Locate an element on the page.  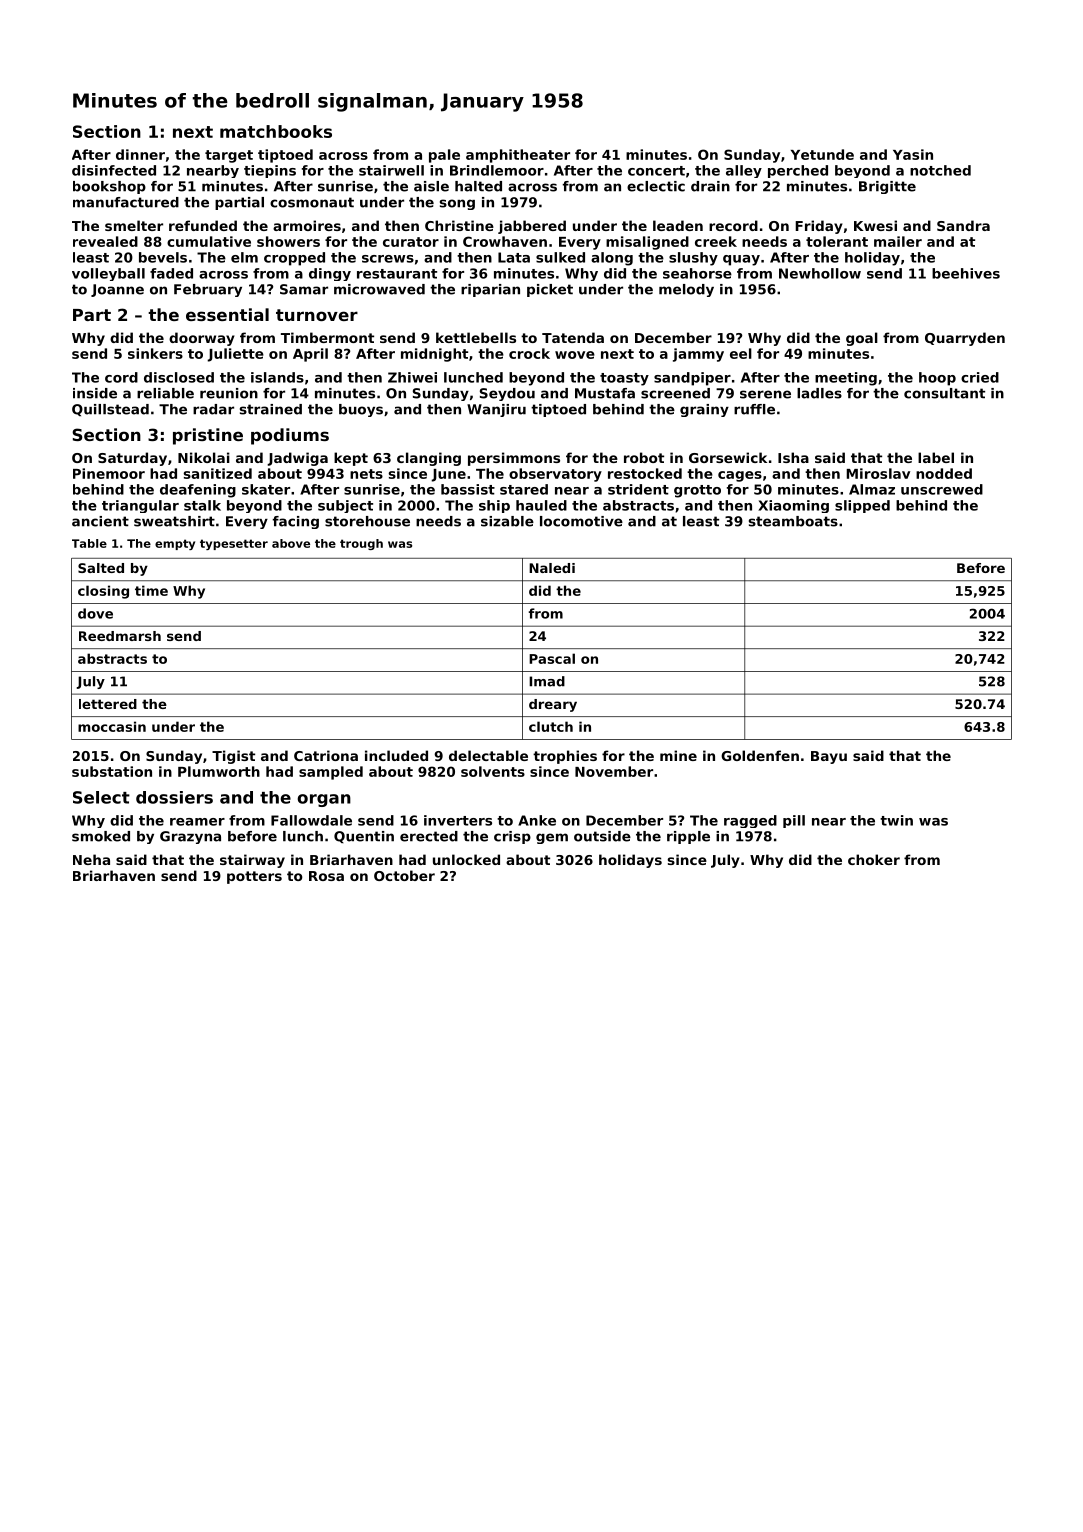
Yetunde is located at coordinates (822, 154).
